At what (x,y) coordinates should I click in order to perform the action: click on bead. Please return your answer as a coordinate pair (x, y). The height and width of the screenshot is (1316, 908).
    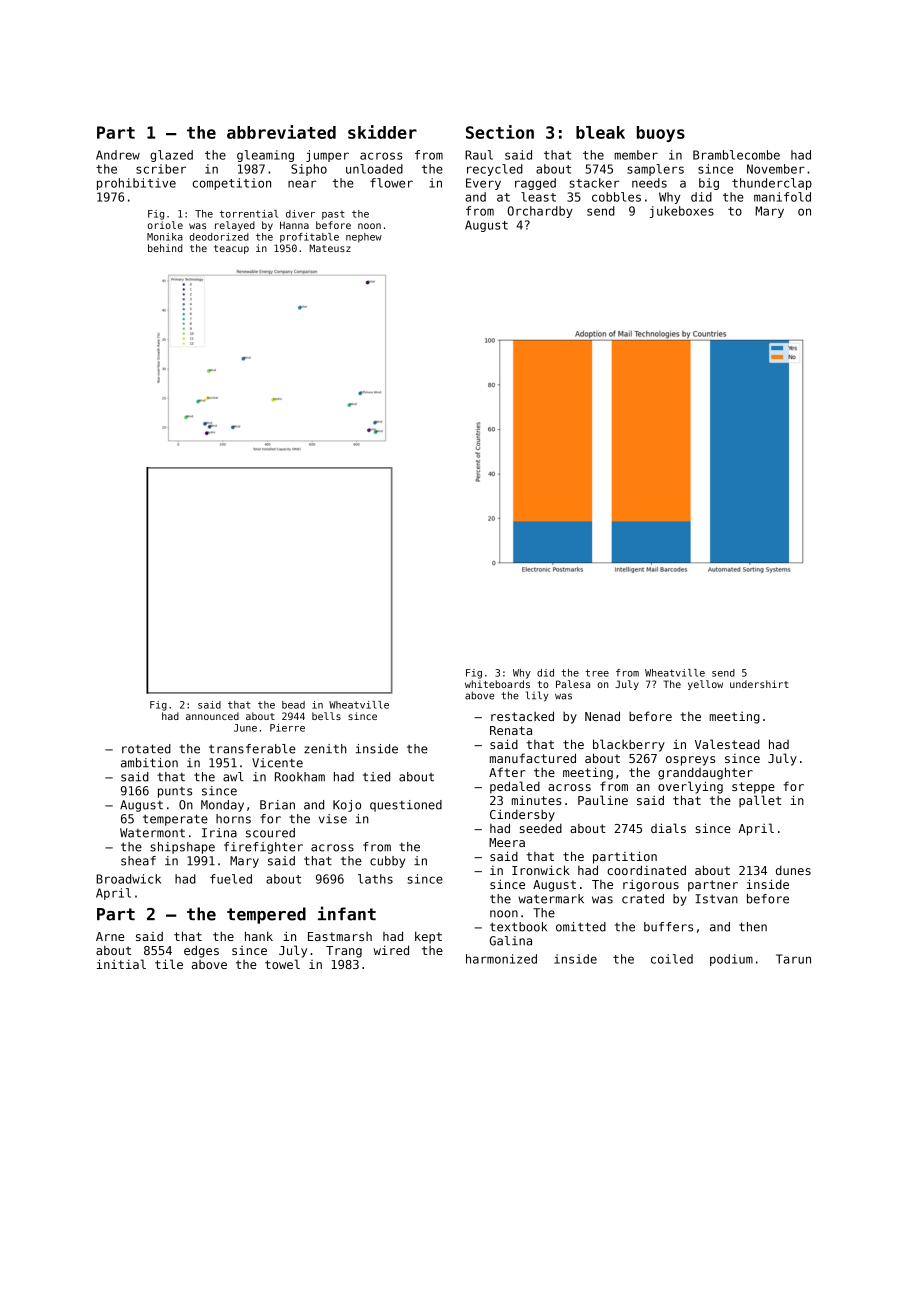
    Looking at the image, I should click on (293, 705).
